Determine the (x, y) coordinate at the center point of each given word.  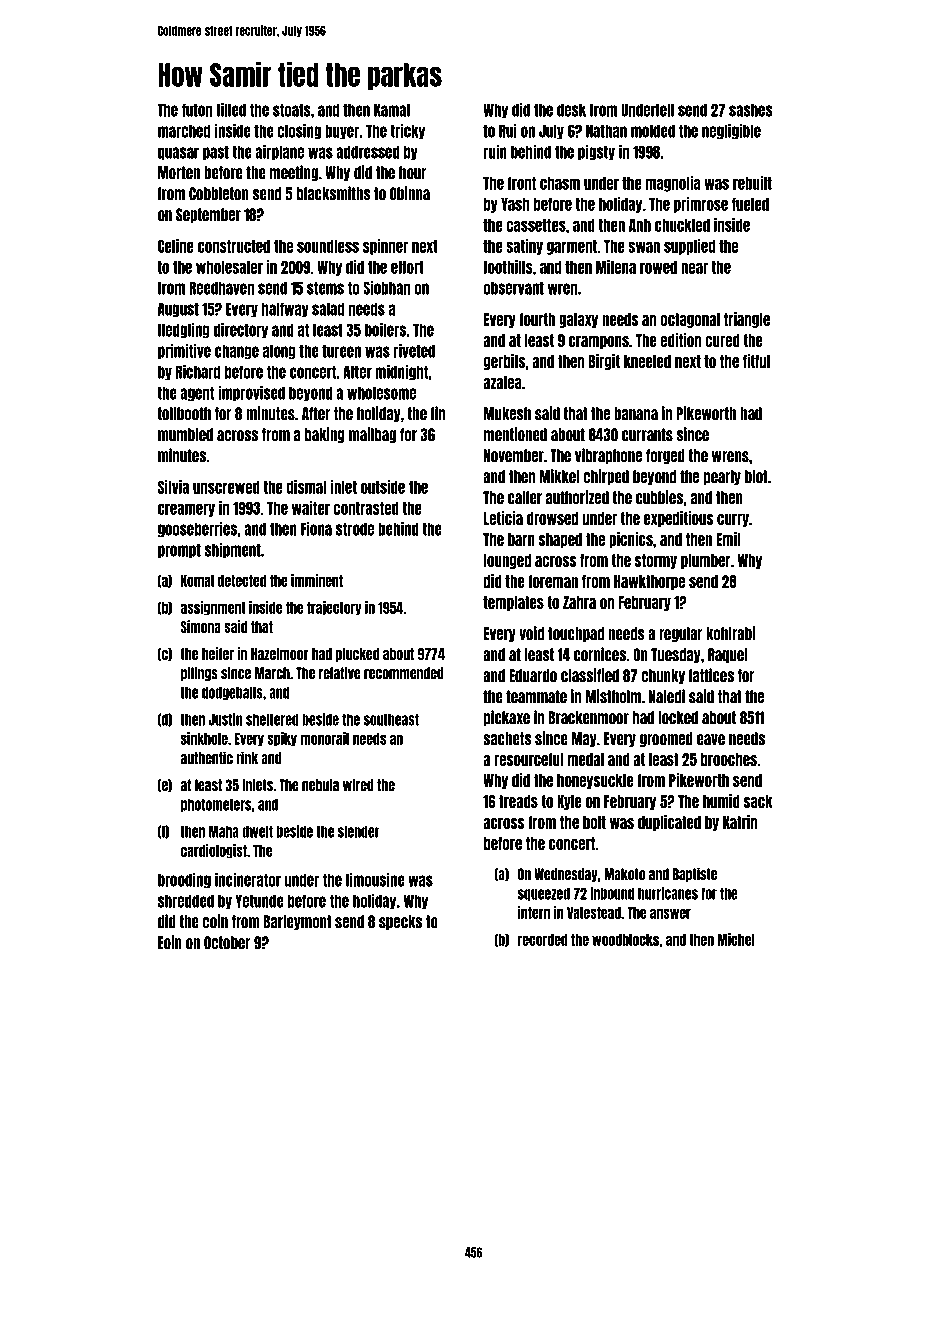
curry (733, 520)
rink (247, 758)
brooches (729, 759)
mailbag (372, 435)
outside (383, 487)
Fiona (316, 529)
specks (400, 922)
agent (197, 393)
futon (197, 110)
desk (571, 110)
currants (647, 435)
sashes (750, 110)
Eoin (170, 942)
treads (518, 801)
